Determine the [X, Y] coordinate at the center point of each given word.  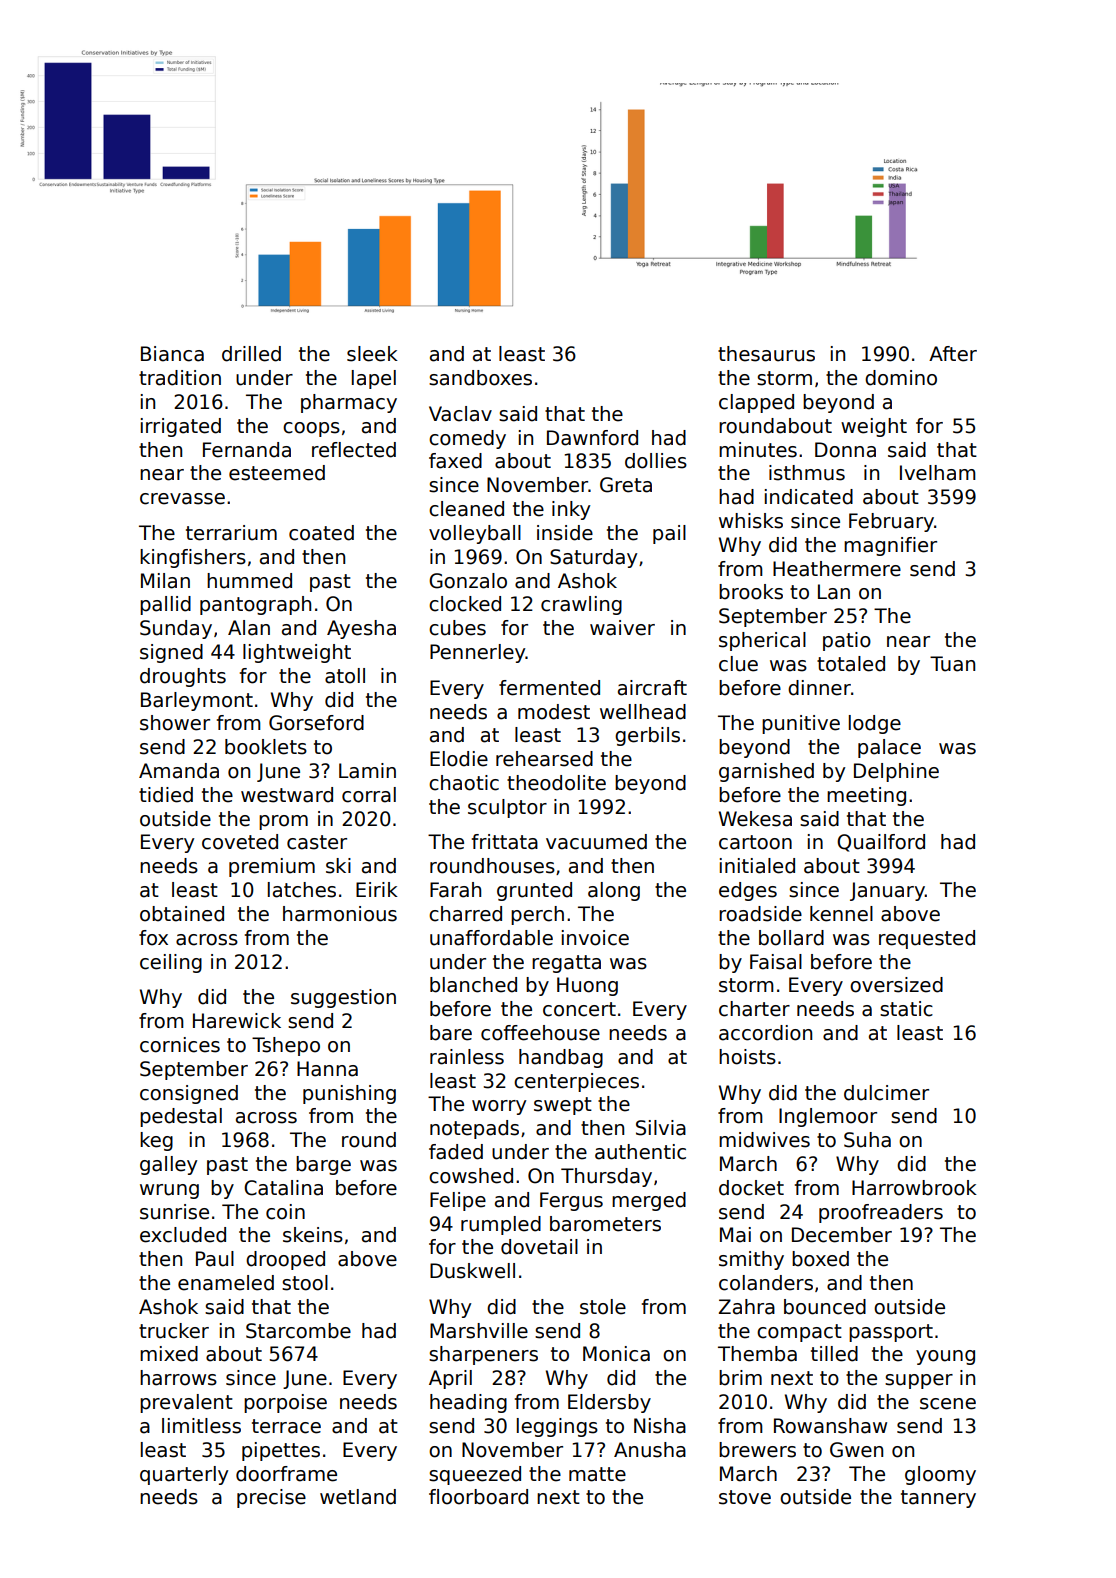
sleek [372, 354]
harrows [178, 1378]
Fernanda [247, 450]
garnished [766, 772]
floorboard [478, 1497]
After [953, 354]
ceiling [171, 963]
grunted [534, 891]
